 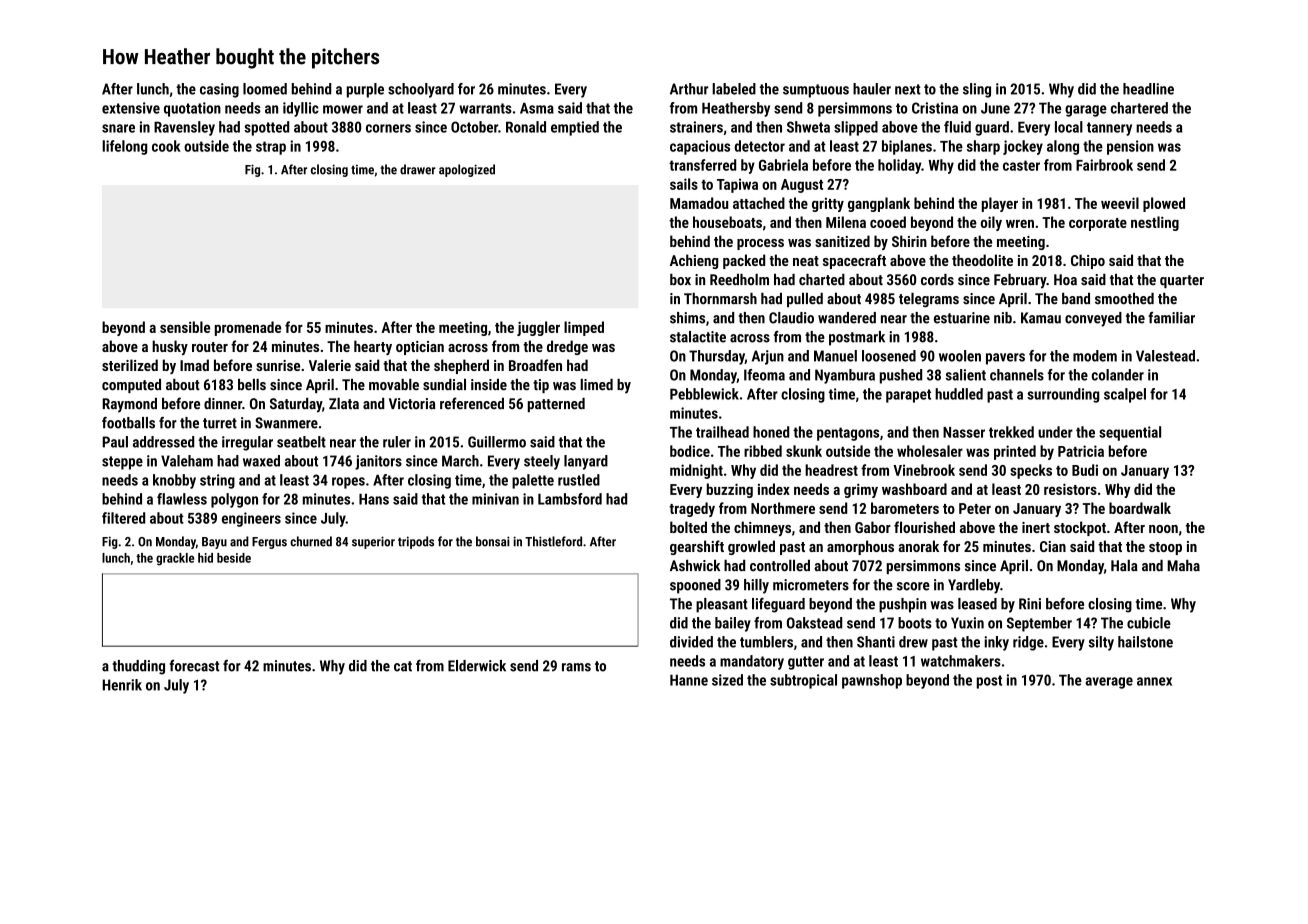 I want to click on sharp, so click(x=983, y=147).
